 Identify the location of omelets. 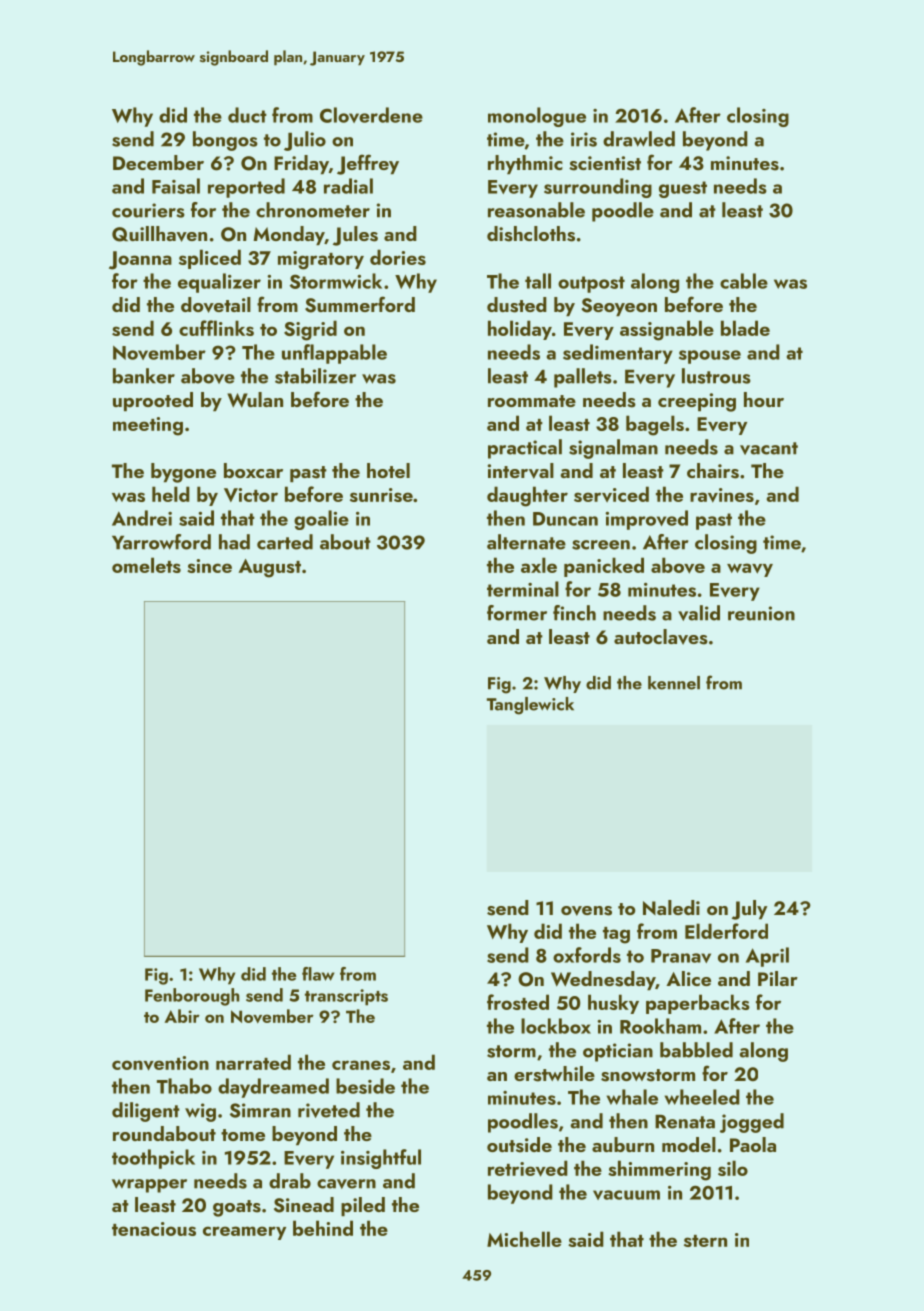
(146, 565).
